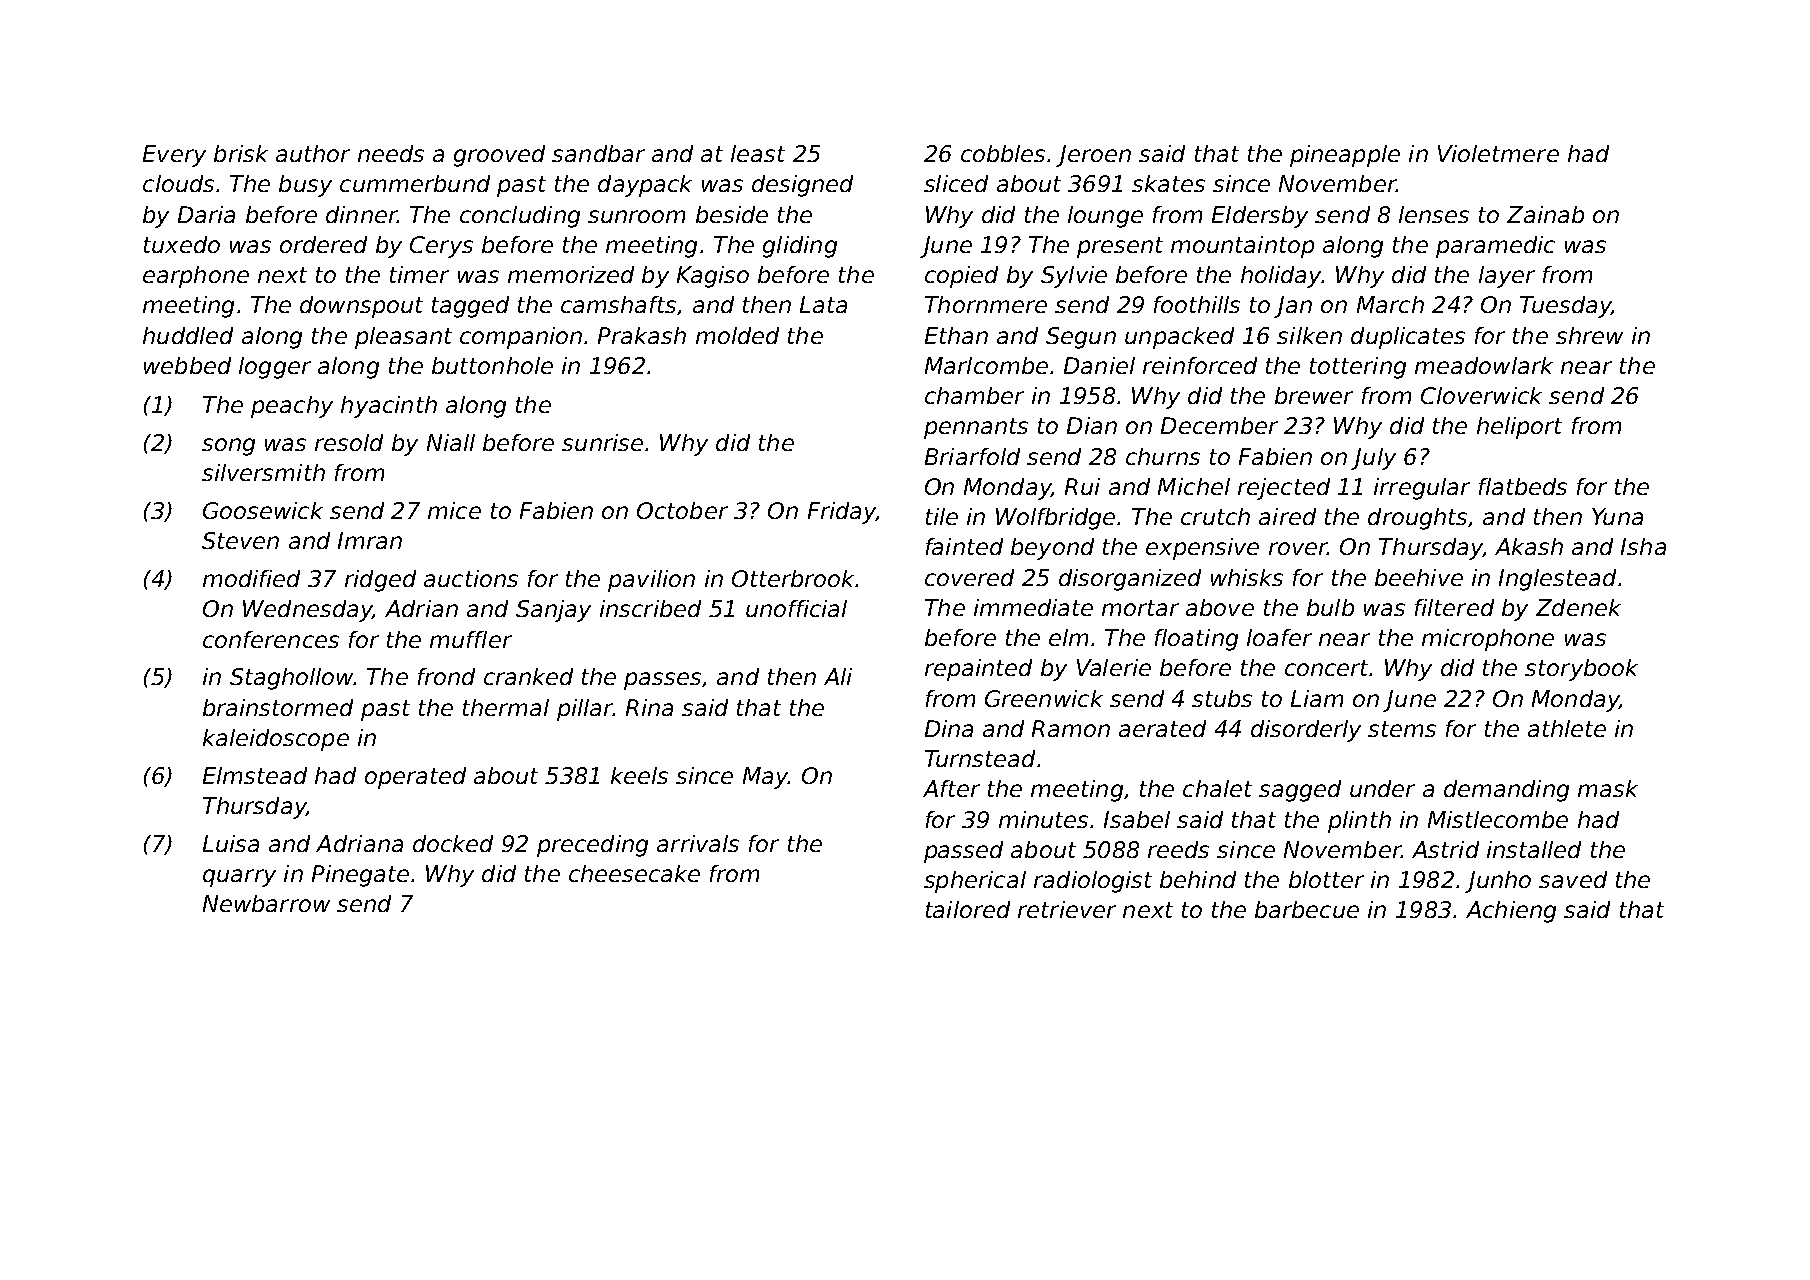 Image resolution: width=1810 pixels, height=1280 pixels. I want to click on flatbeds, so click(1523, 486).
